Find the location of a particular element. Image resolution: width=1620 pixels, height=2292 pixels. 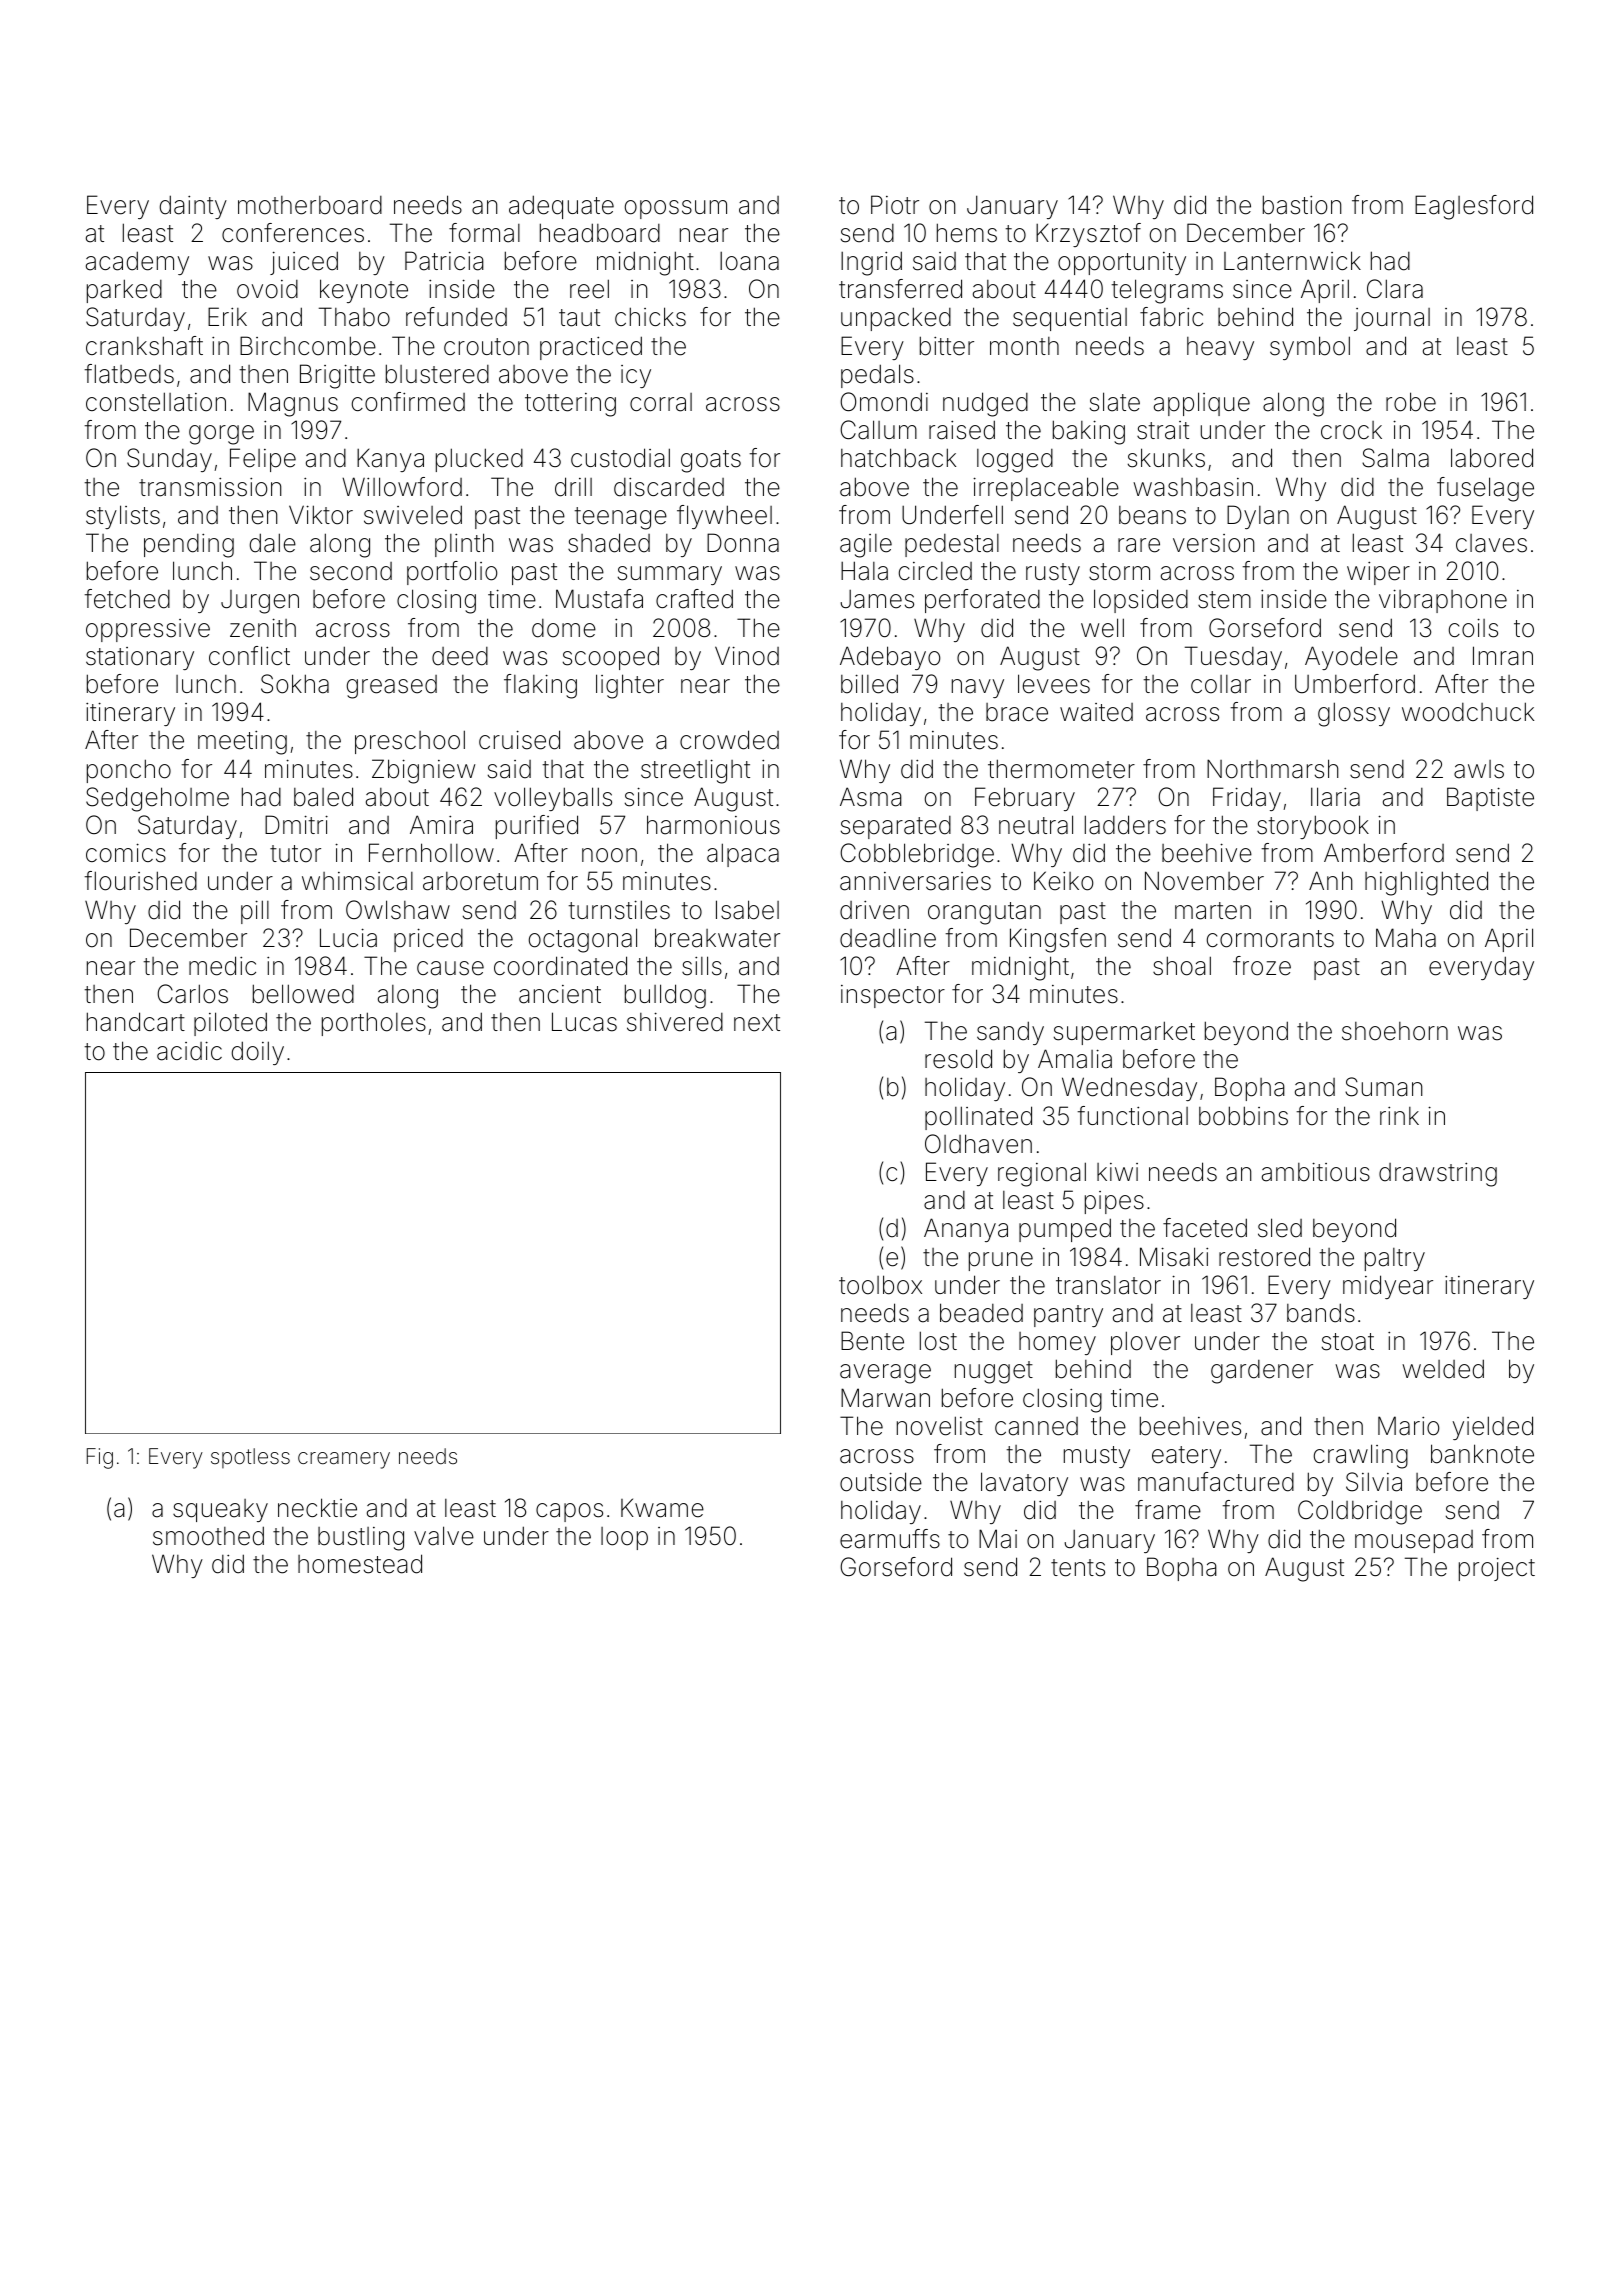

Fig is located at coordinates (100, 1458).
